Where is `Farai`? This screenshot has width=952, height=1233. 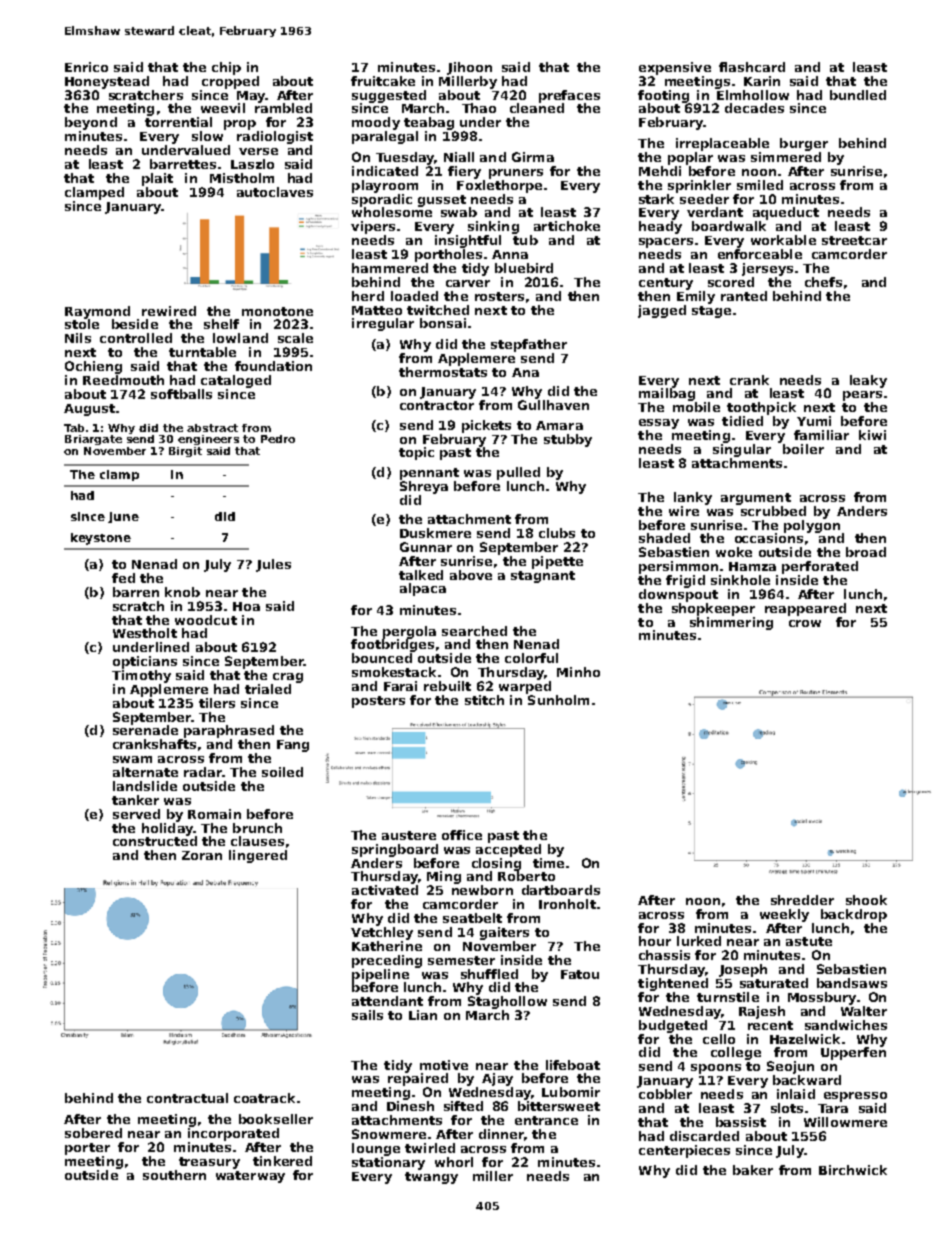
Farai is located at coordinates (400, 686).
